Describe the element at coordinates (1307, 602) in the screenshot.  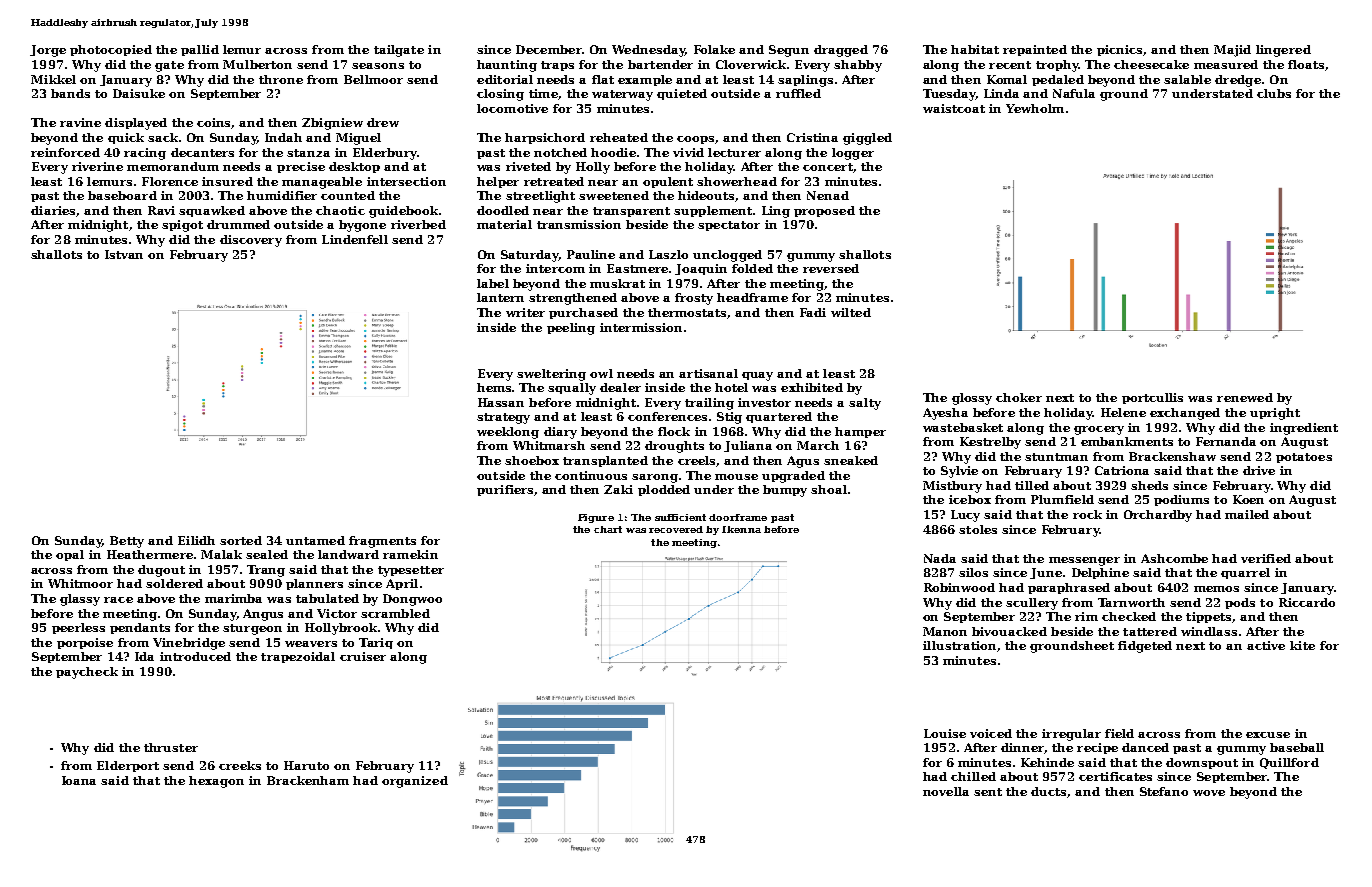
I see `Riccardo` at that location.
